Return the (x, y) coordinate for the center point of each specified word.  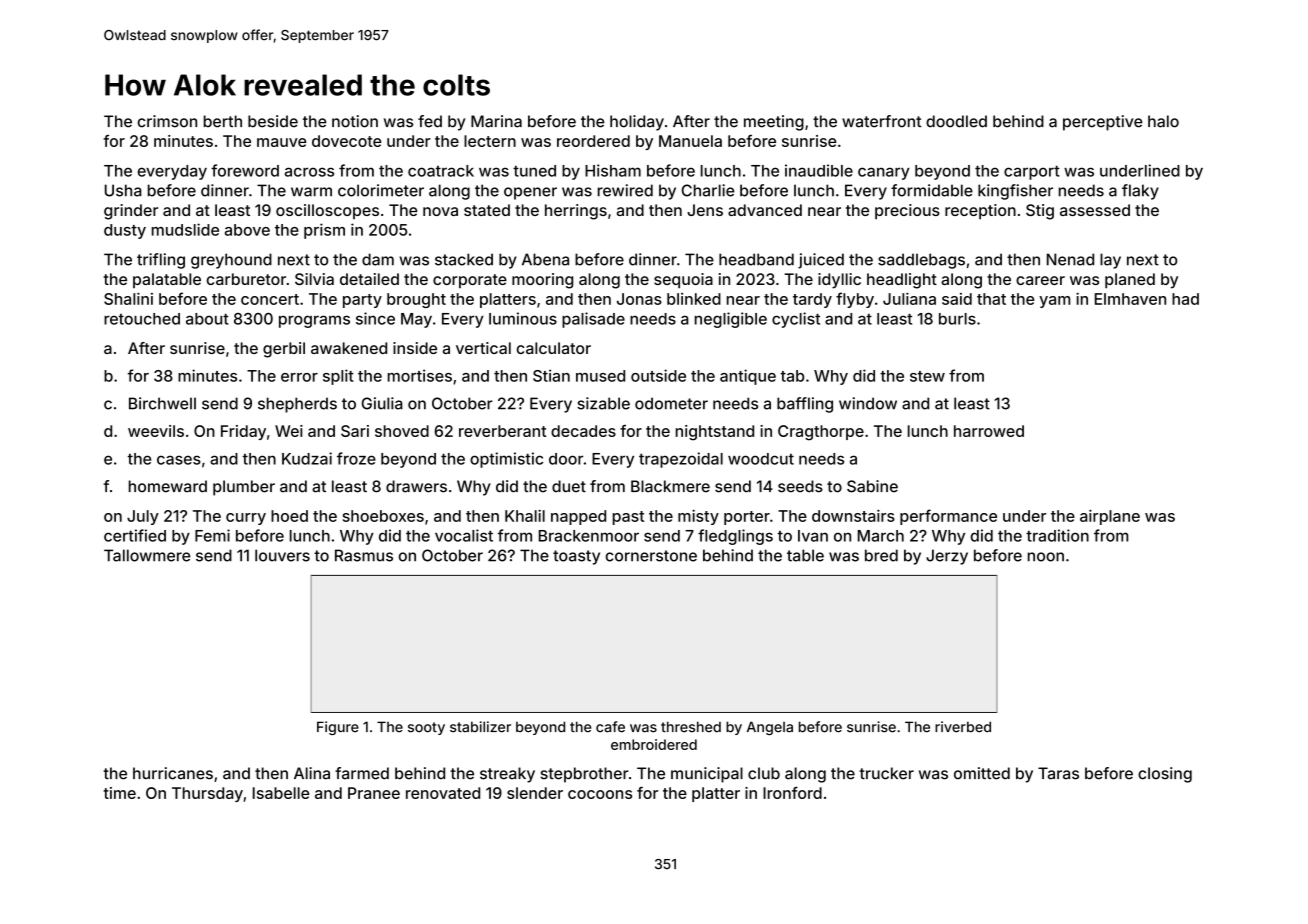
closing (1165, 775)
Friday (243, 432)
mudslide (185, 229)
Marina (496, 121)
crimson (167, 121)
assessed (1095, 210)
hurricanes (173, 773)
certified (135, 535)
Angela (770, 728)
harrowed (989, 431)
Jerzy (947, 557)
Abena (545, 259)
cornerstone (651, 556)
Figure (338, 728)
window (868, 403)
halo (1163, 121)
